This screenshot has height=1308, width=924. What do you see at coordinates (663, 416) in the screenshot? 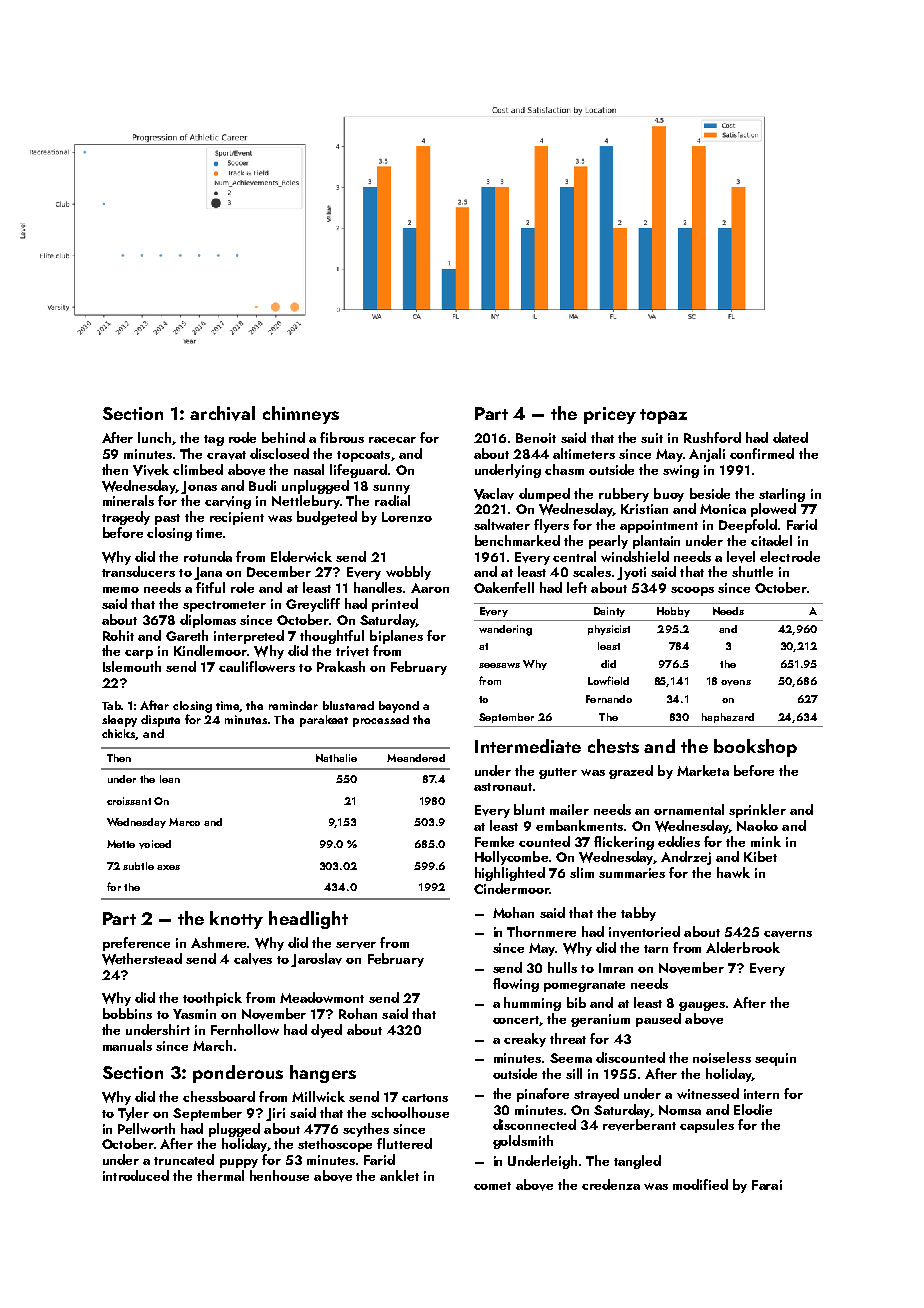
I see `topaz` at bounding box center [663, 416].
